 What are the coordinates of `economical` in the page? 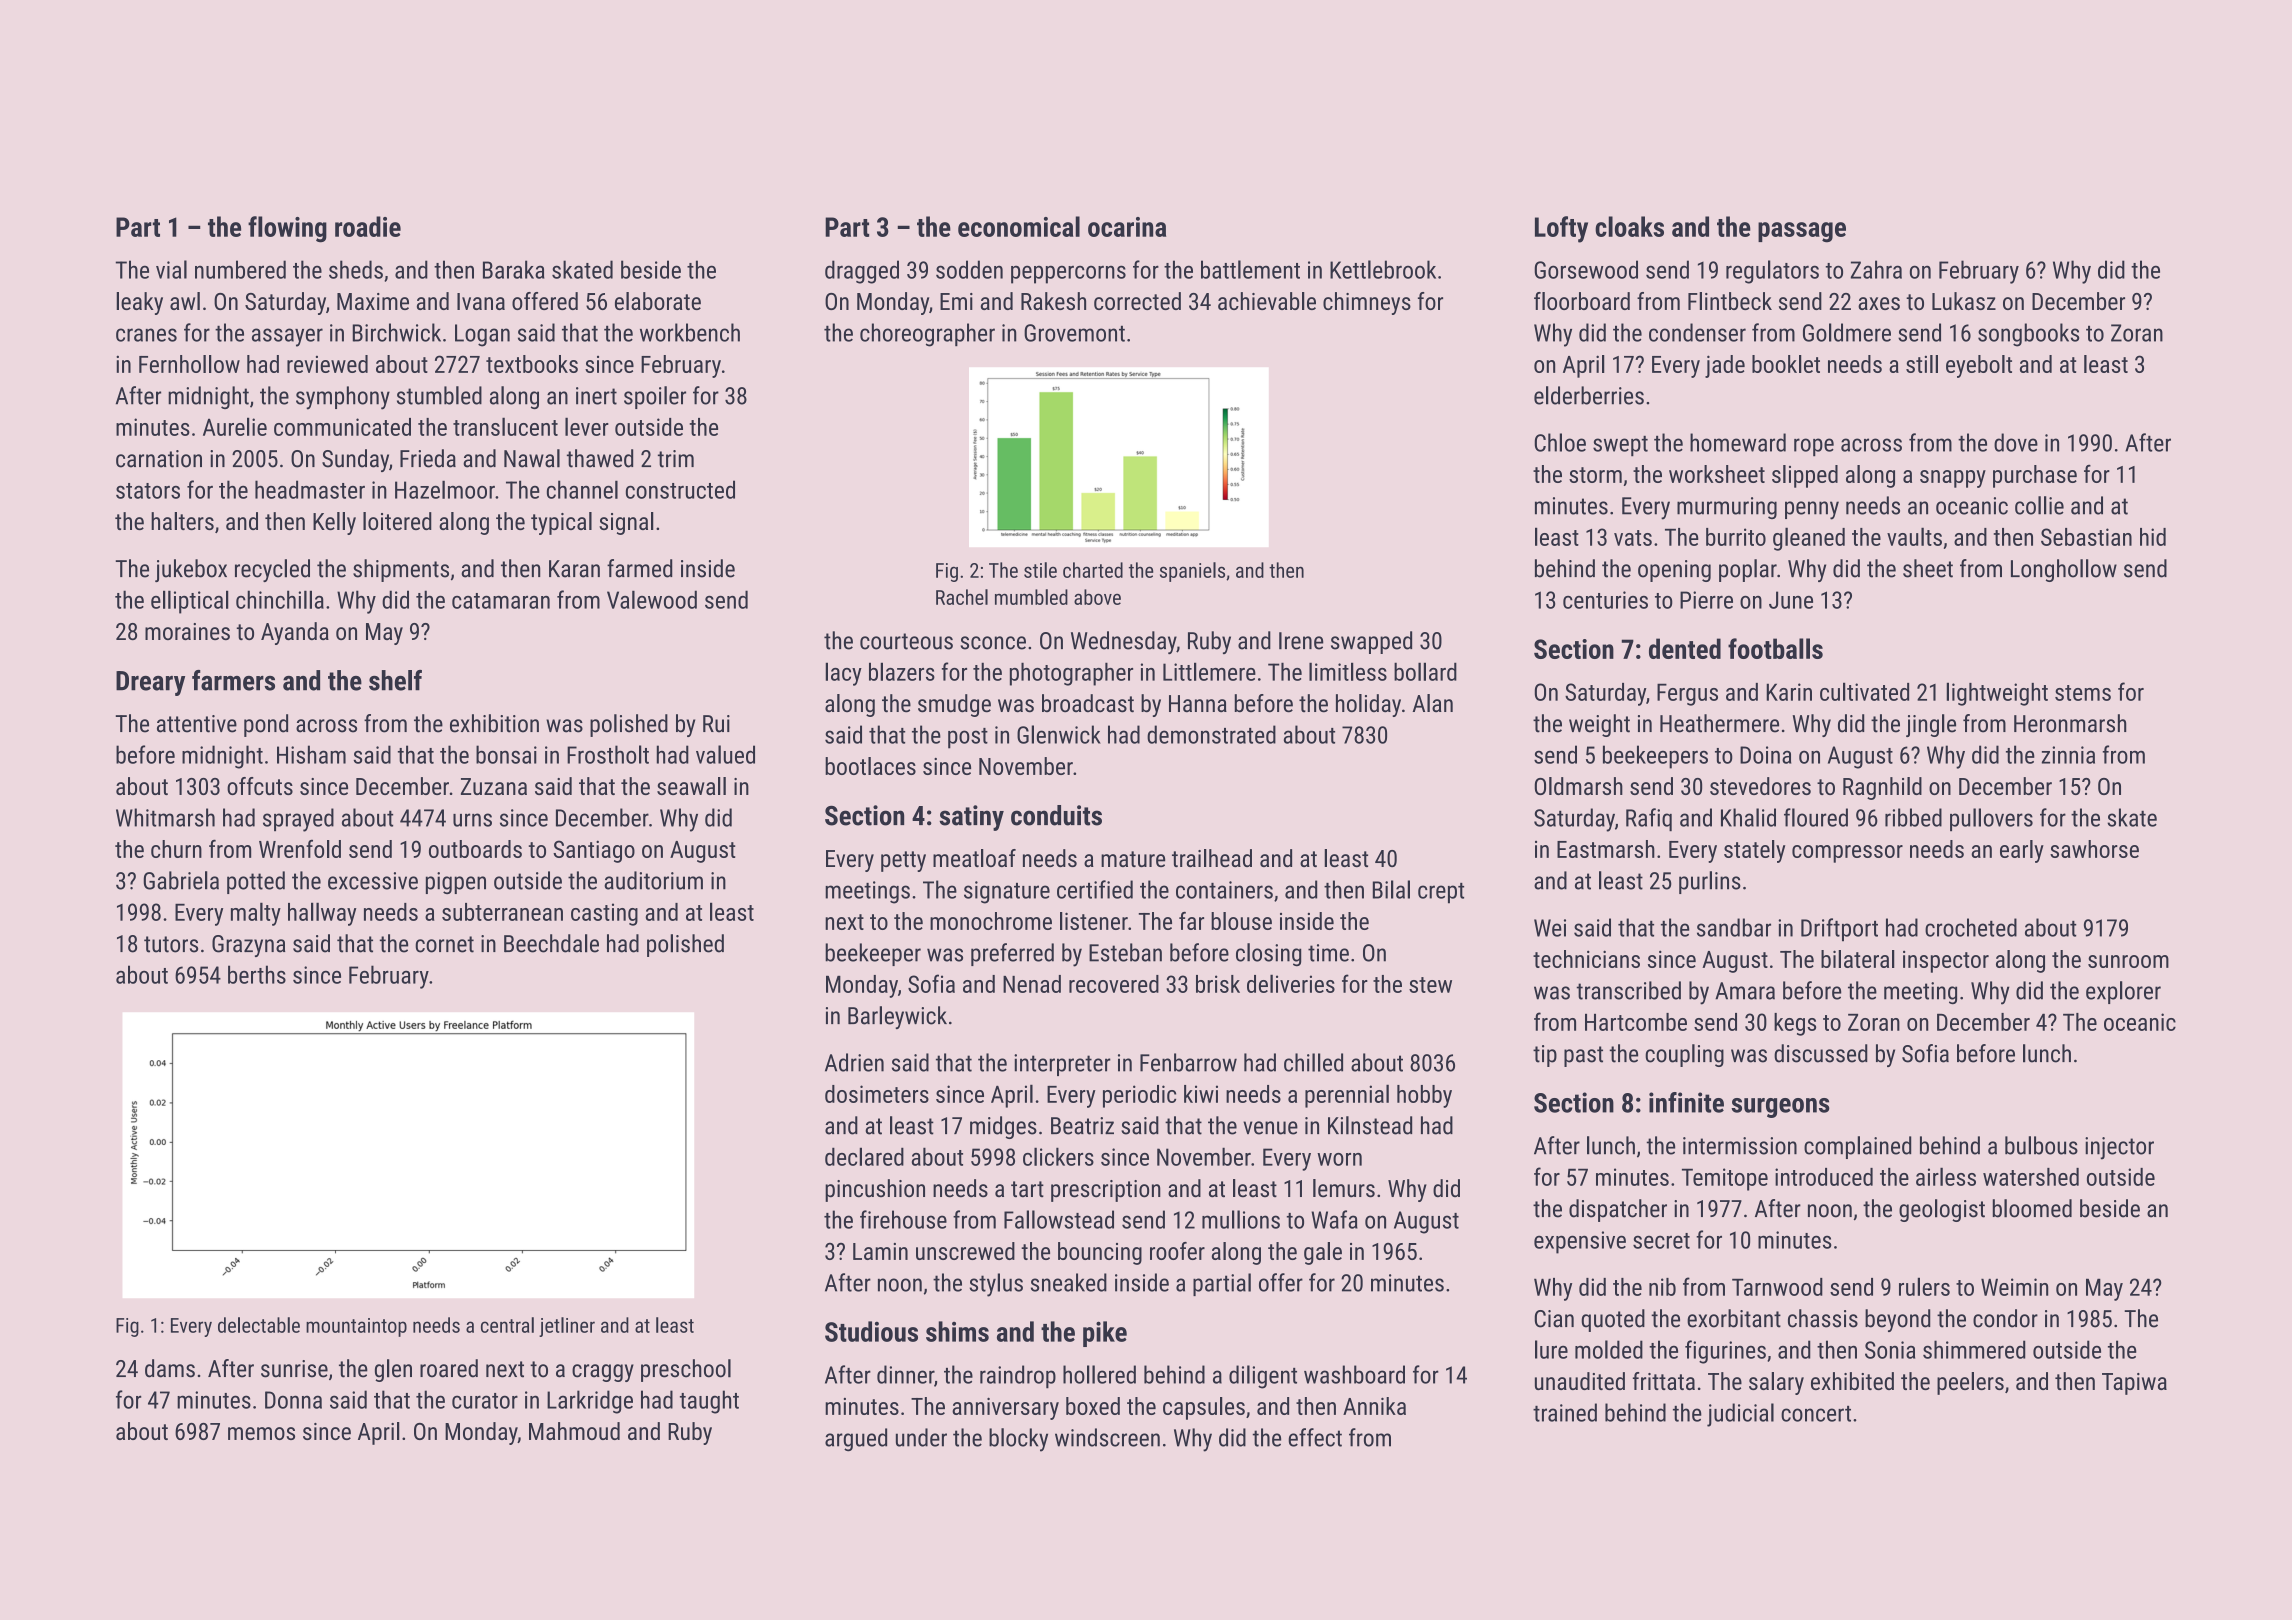 It's located at (1019, 226).
